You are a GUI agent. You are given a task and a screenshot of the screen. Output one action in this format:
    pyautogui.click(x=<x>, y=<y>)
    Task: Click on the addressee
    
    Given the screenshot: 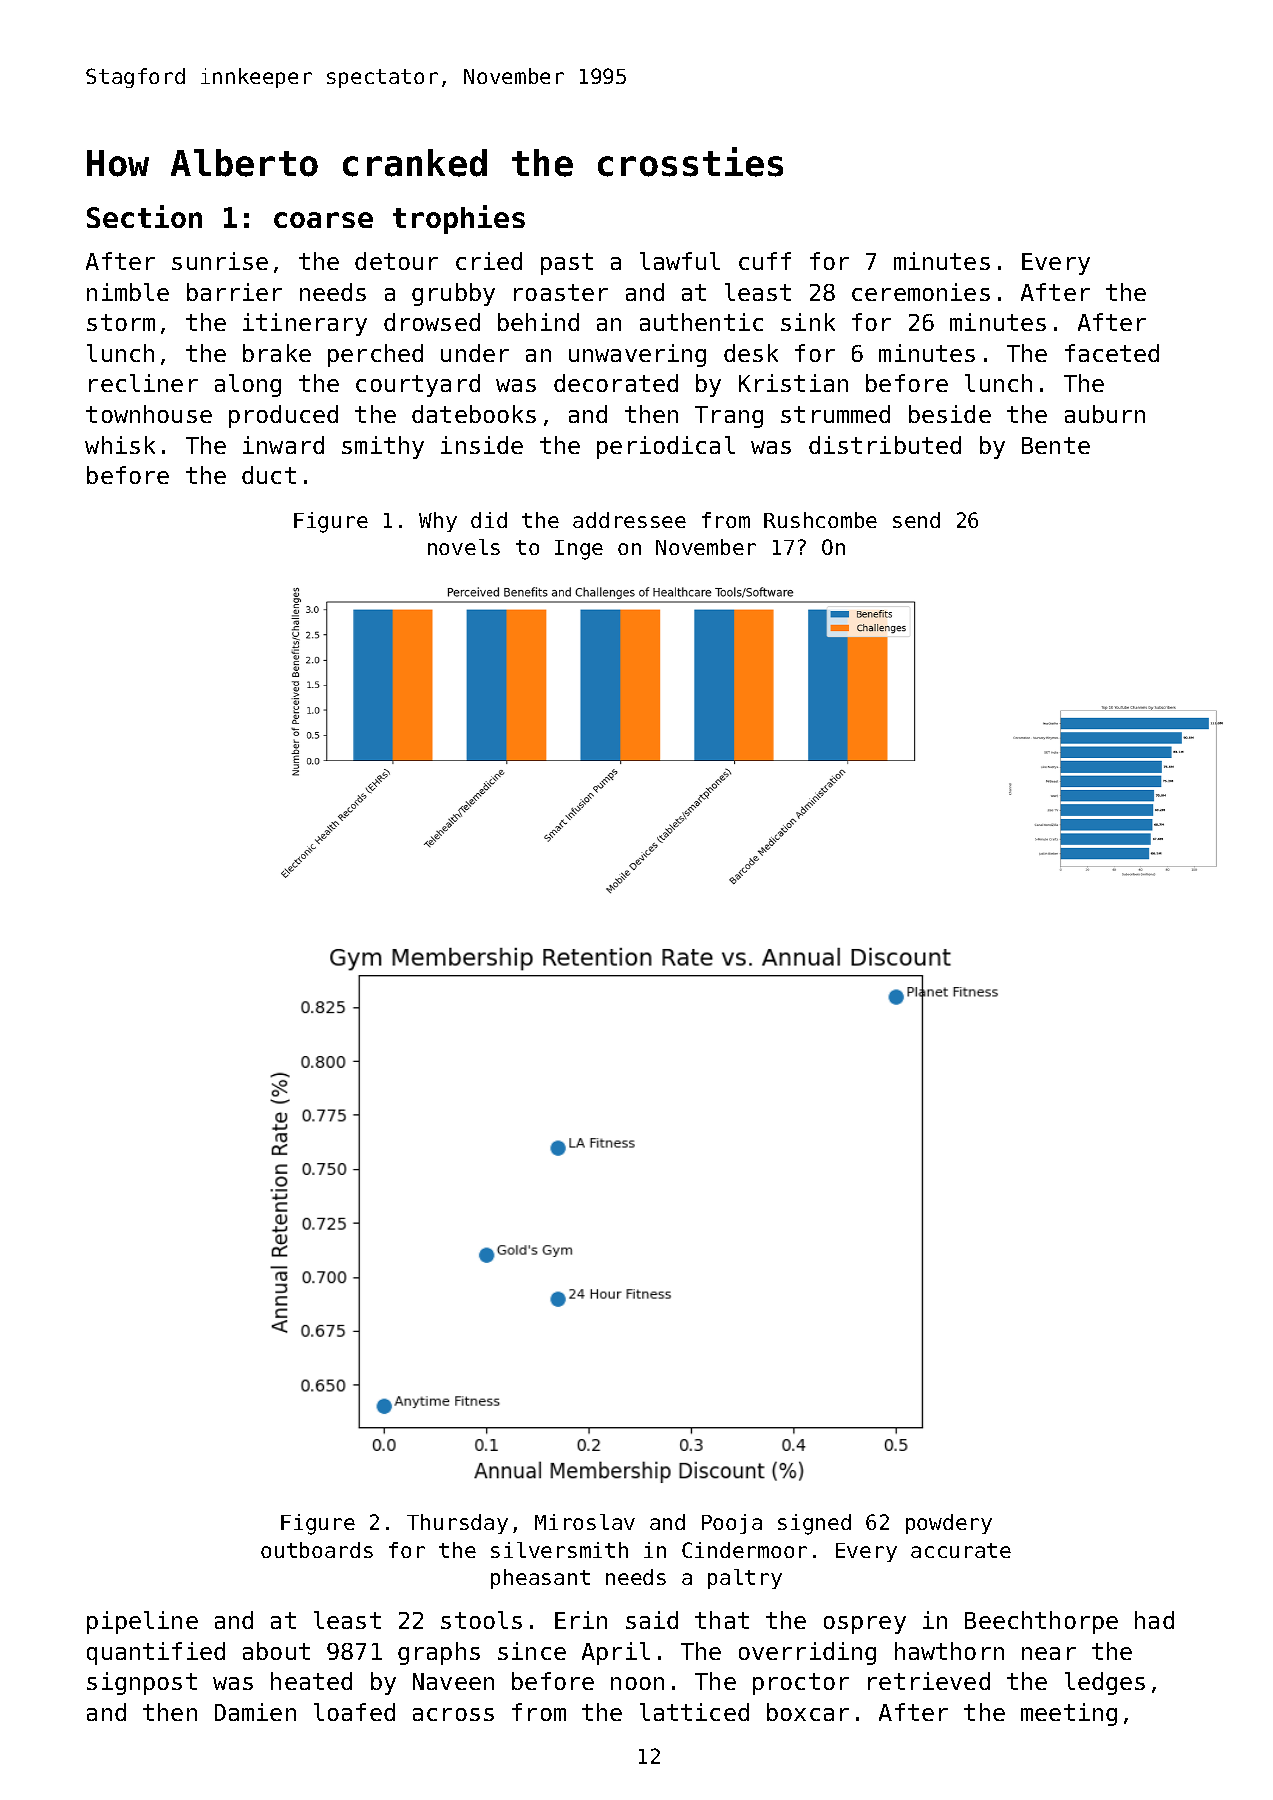 What is the action you would take?
    pyautogui.click(x=629, y=520)
